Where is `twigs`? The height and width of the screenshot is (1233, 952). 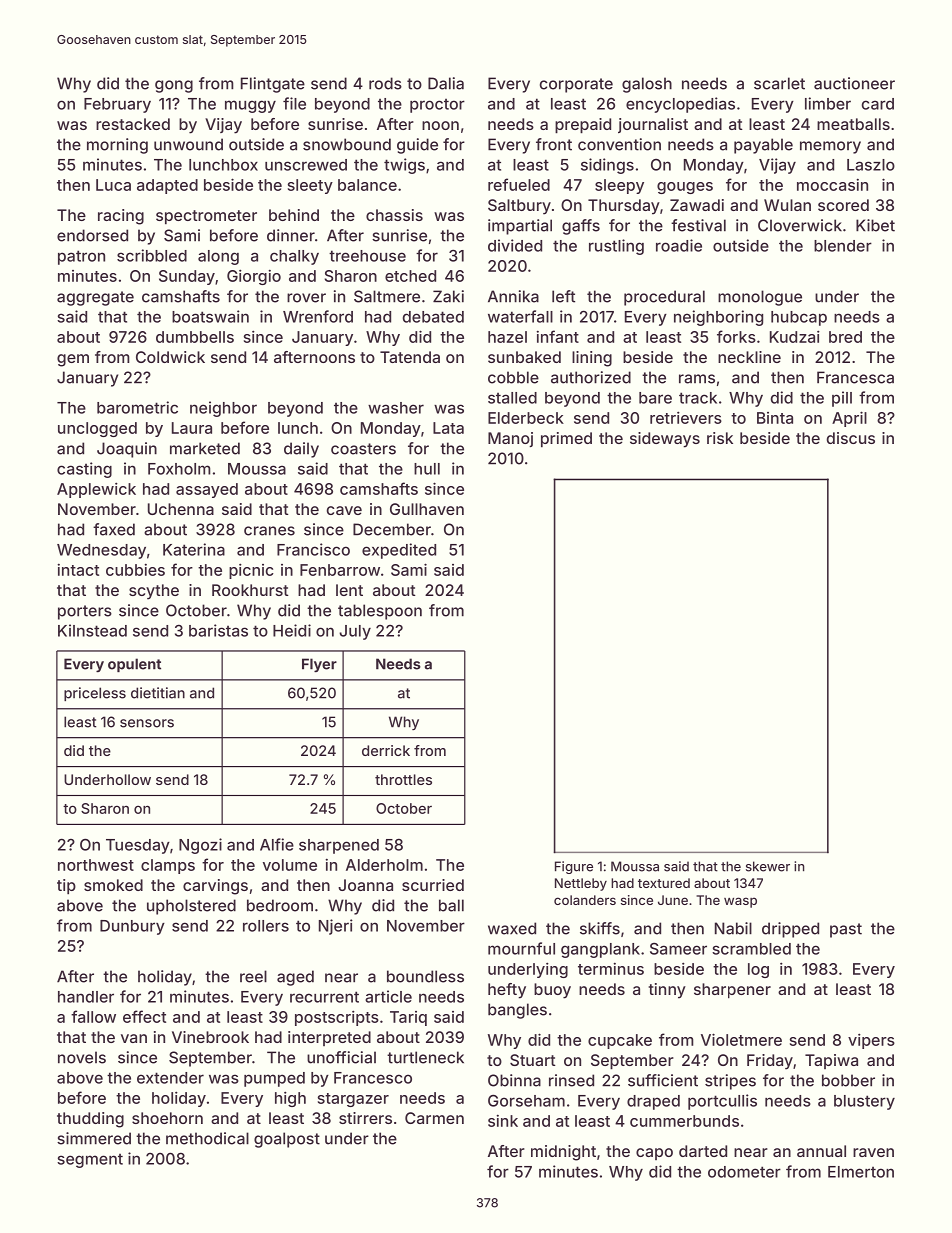 twigs is located at coordinates (404, 166).
